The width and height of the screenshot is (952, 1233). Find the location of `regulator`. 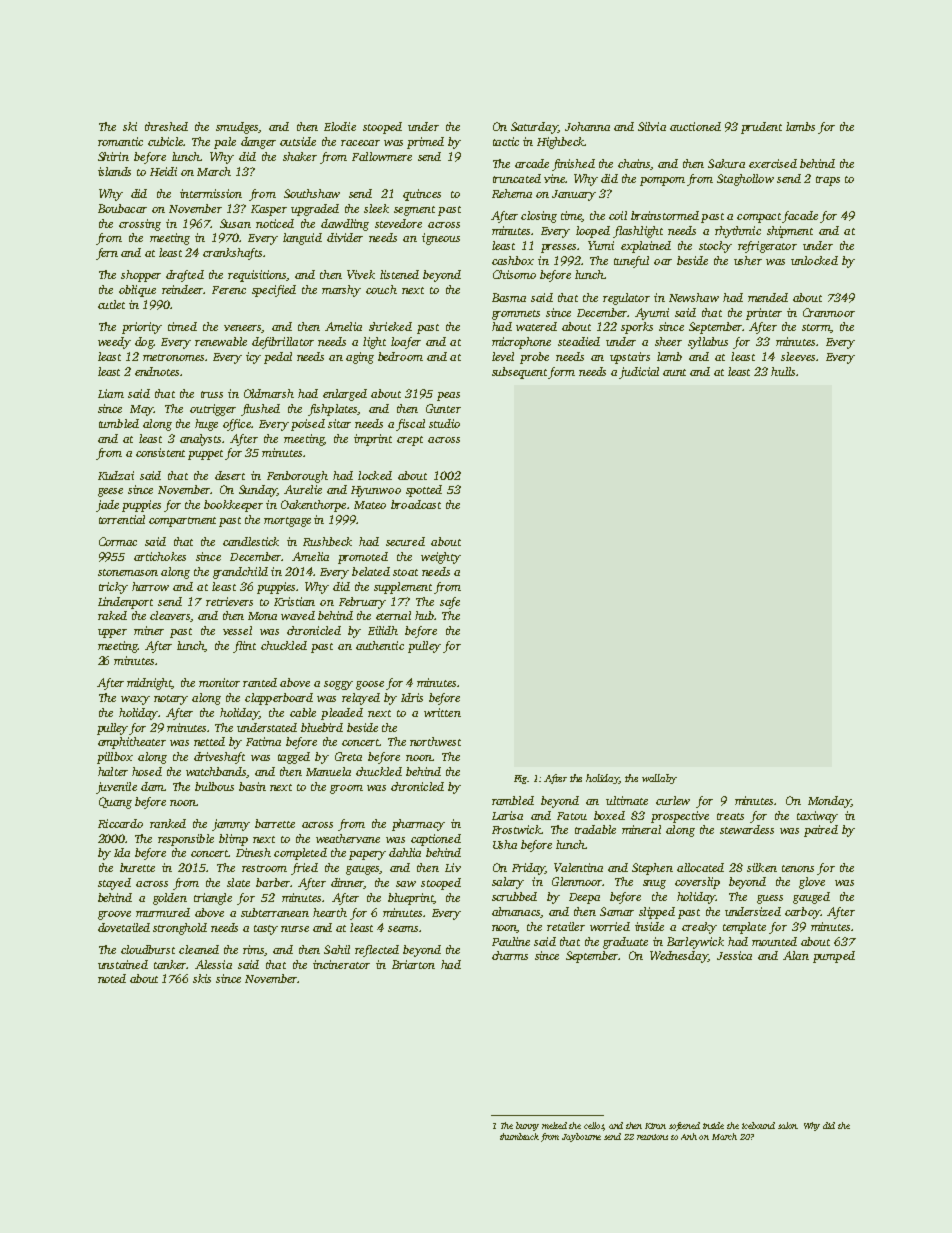

regulator is located at coordinates (626, 299).
